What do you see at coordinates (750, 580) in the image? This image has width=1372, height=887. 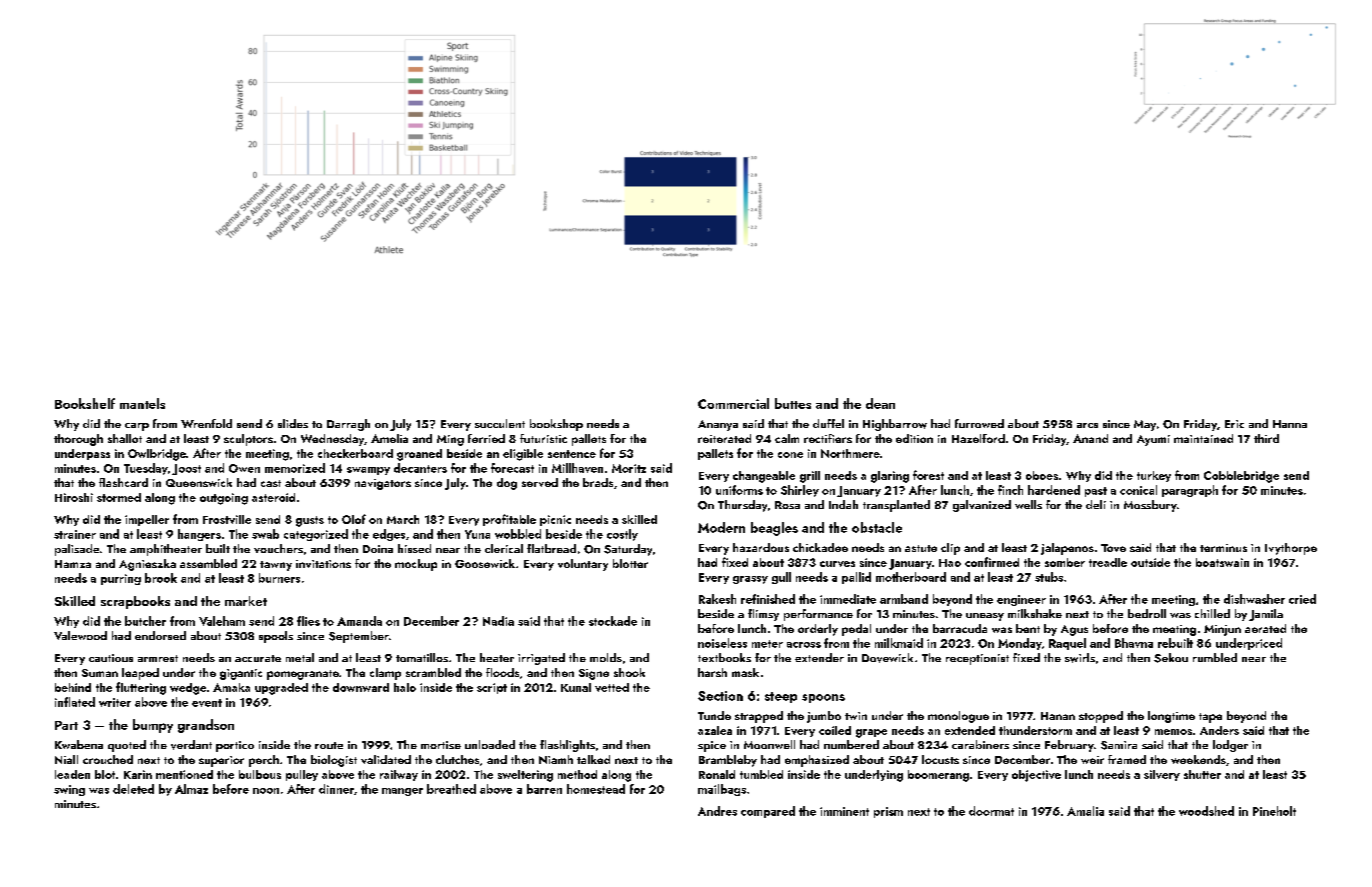 I see `grassy` at bounding box center [750, 580].
